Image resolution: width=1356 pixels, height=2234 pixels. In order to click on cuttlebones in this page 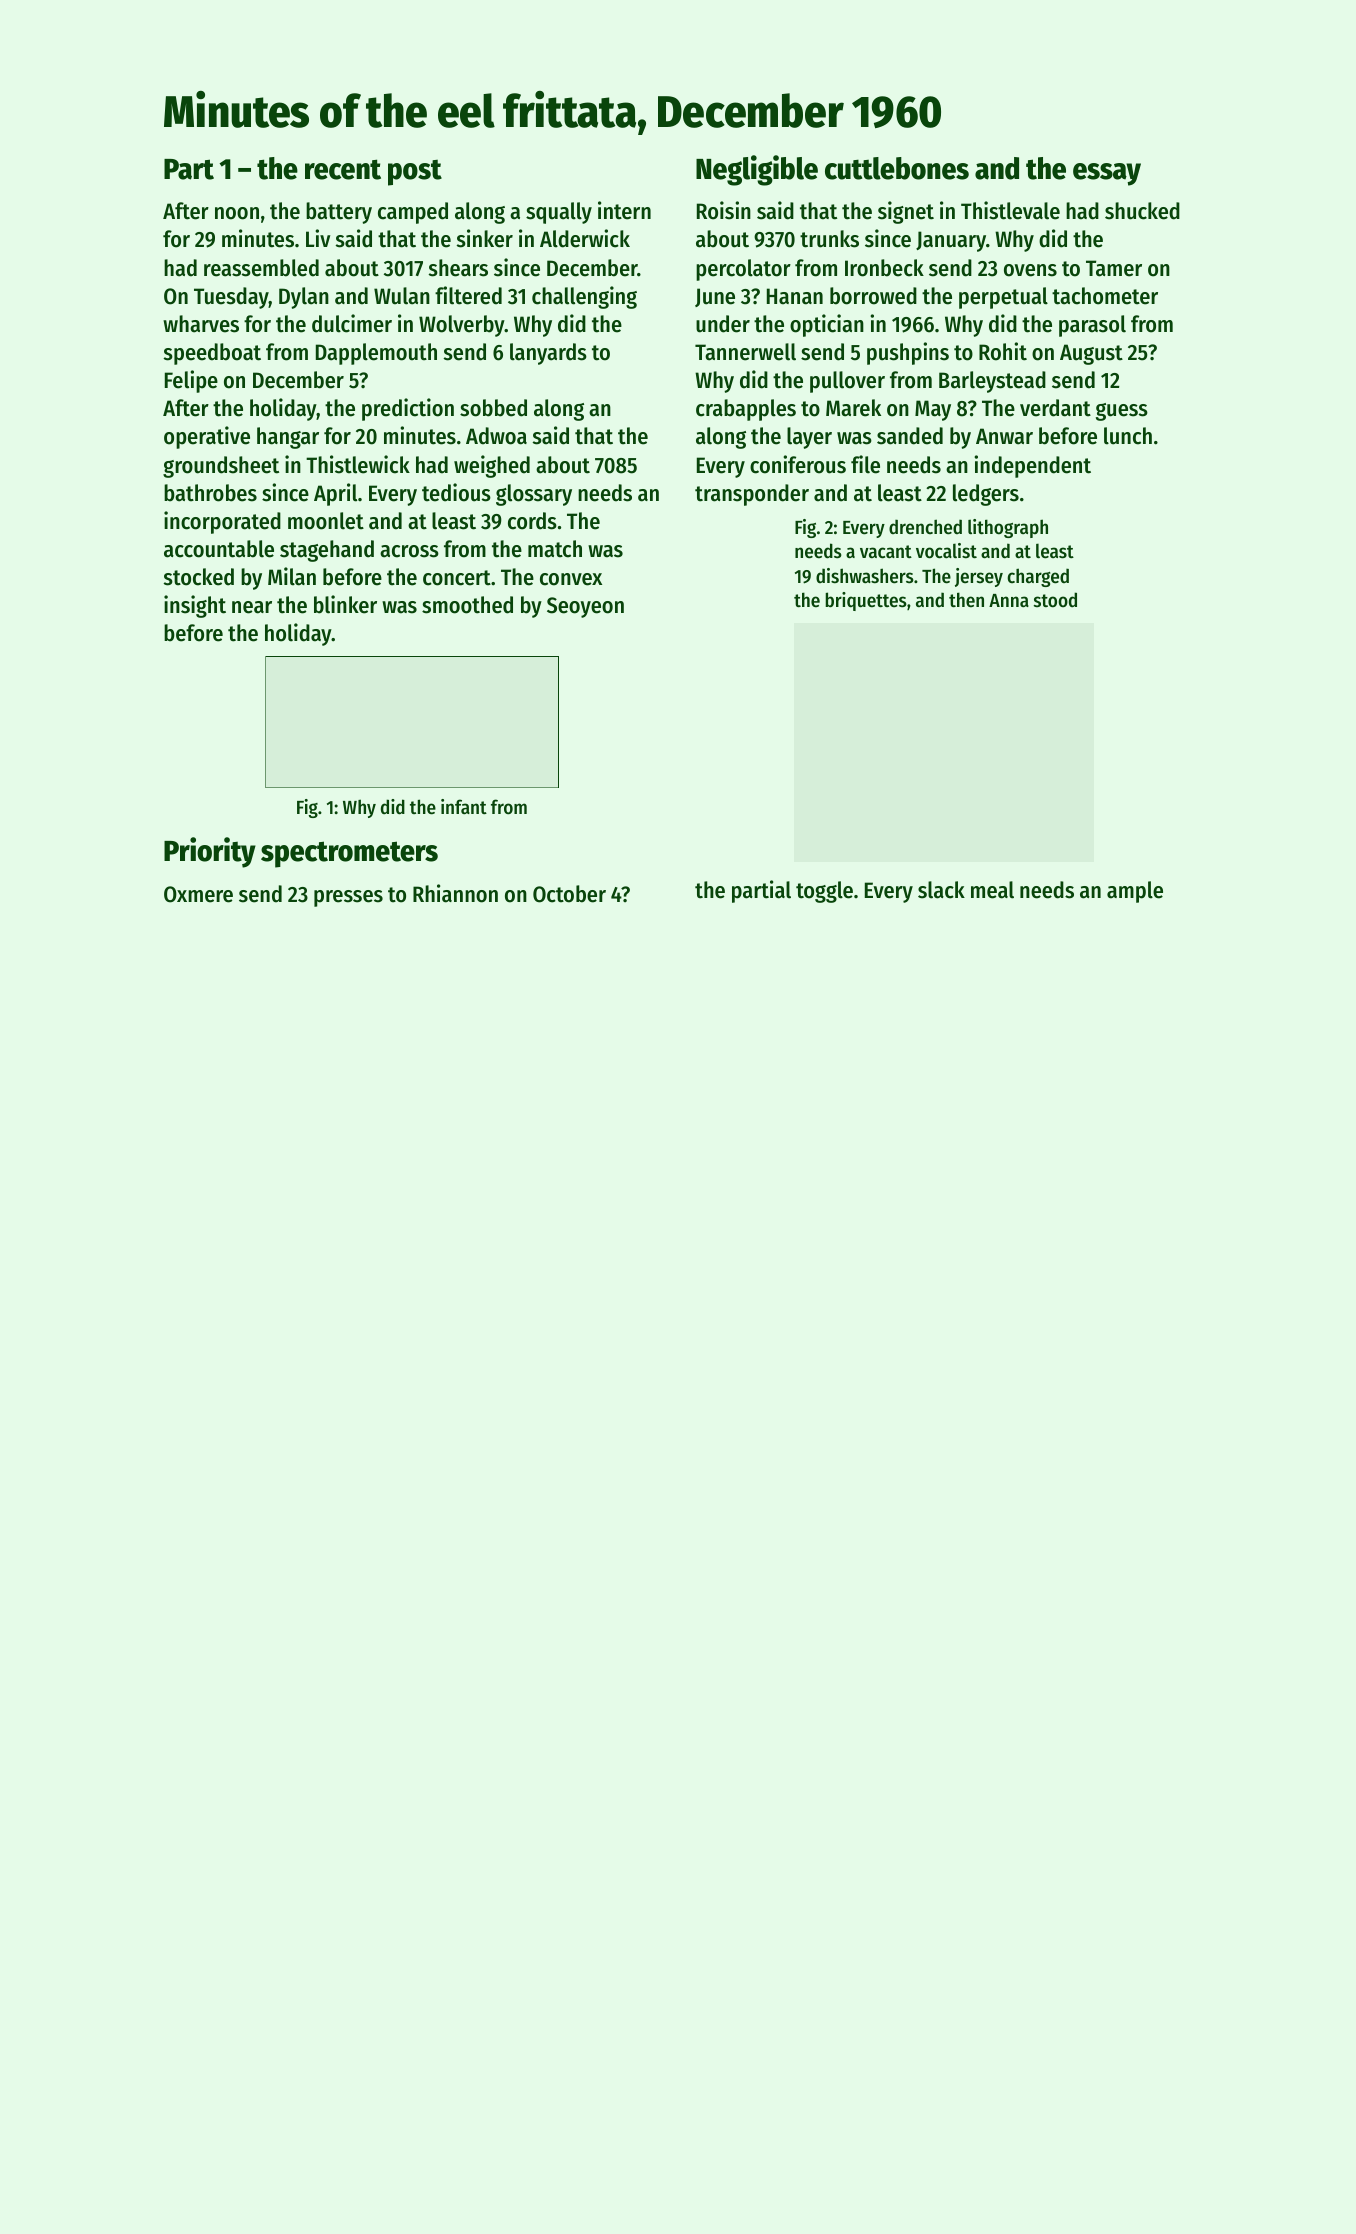, I will do `click(897, 168)`.
